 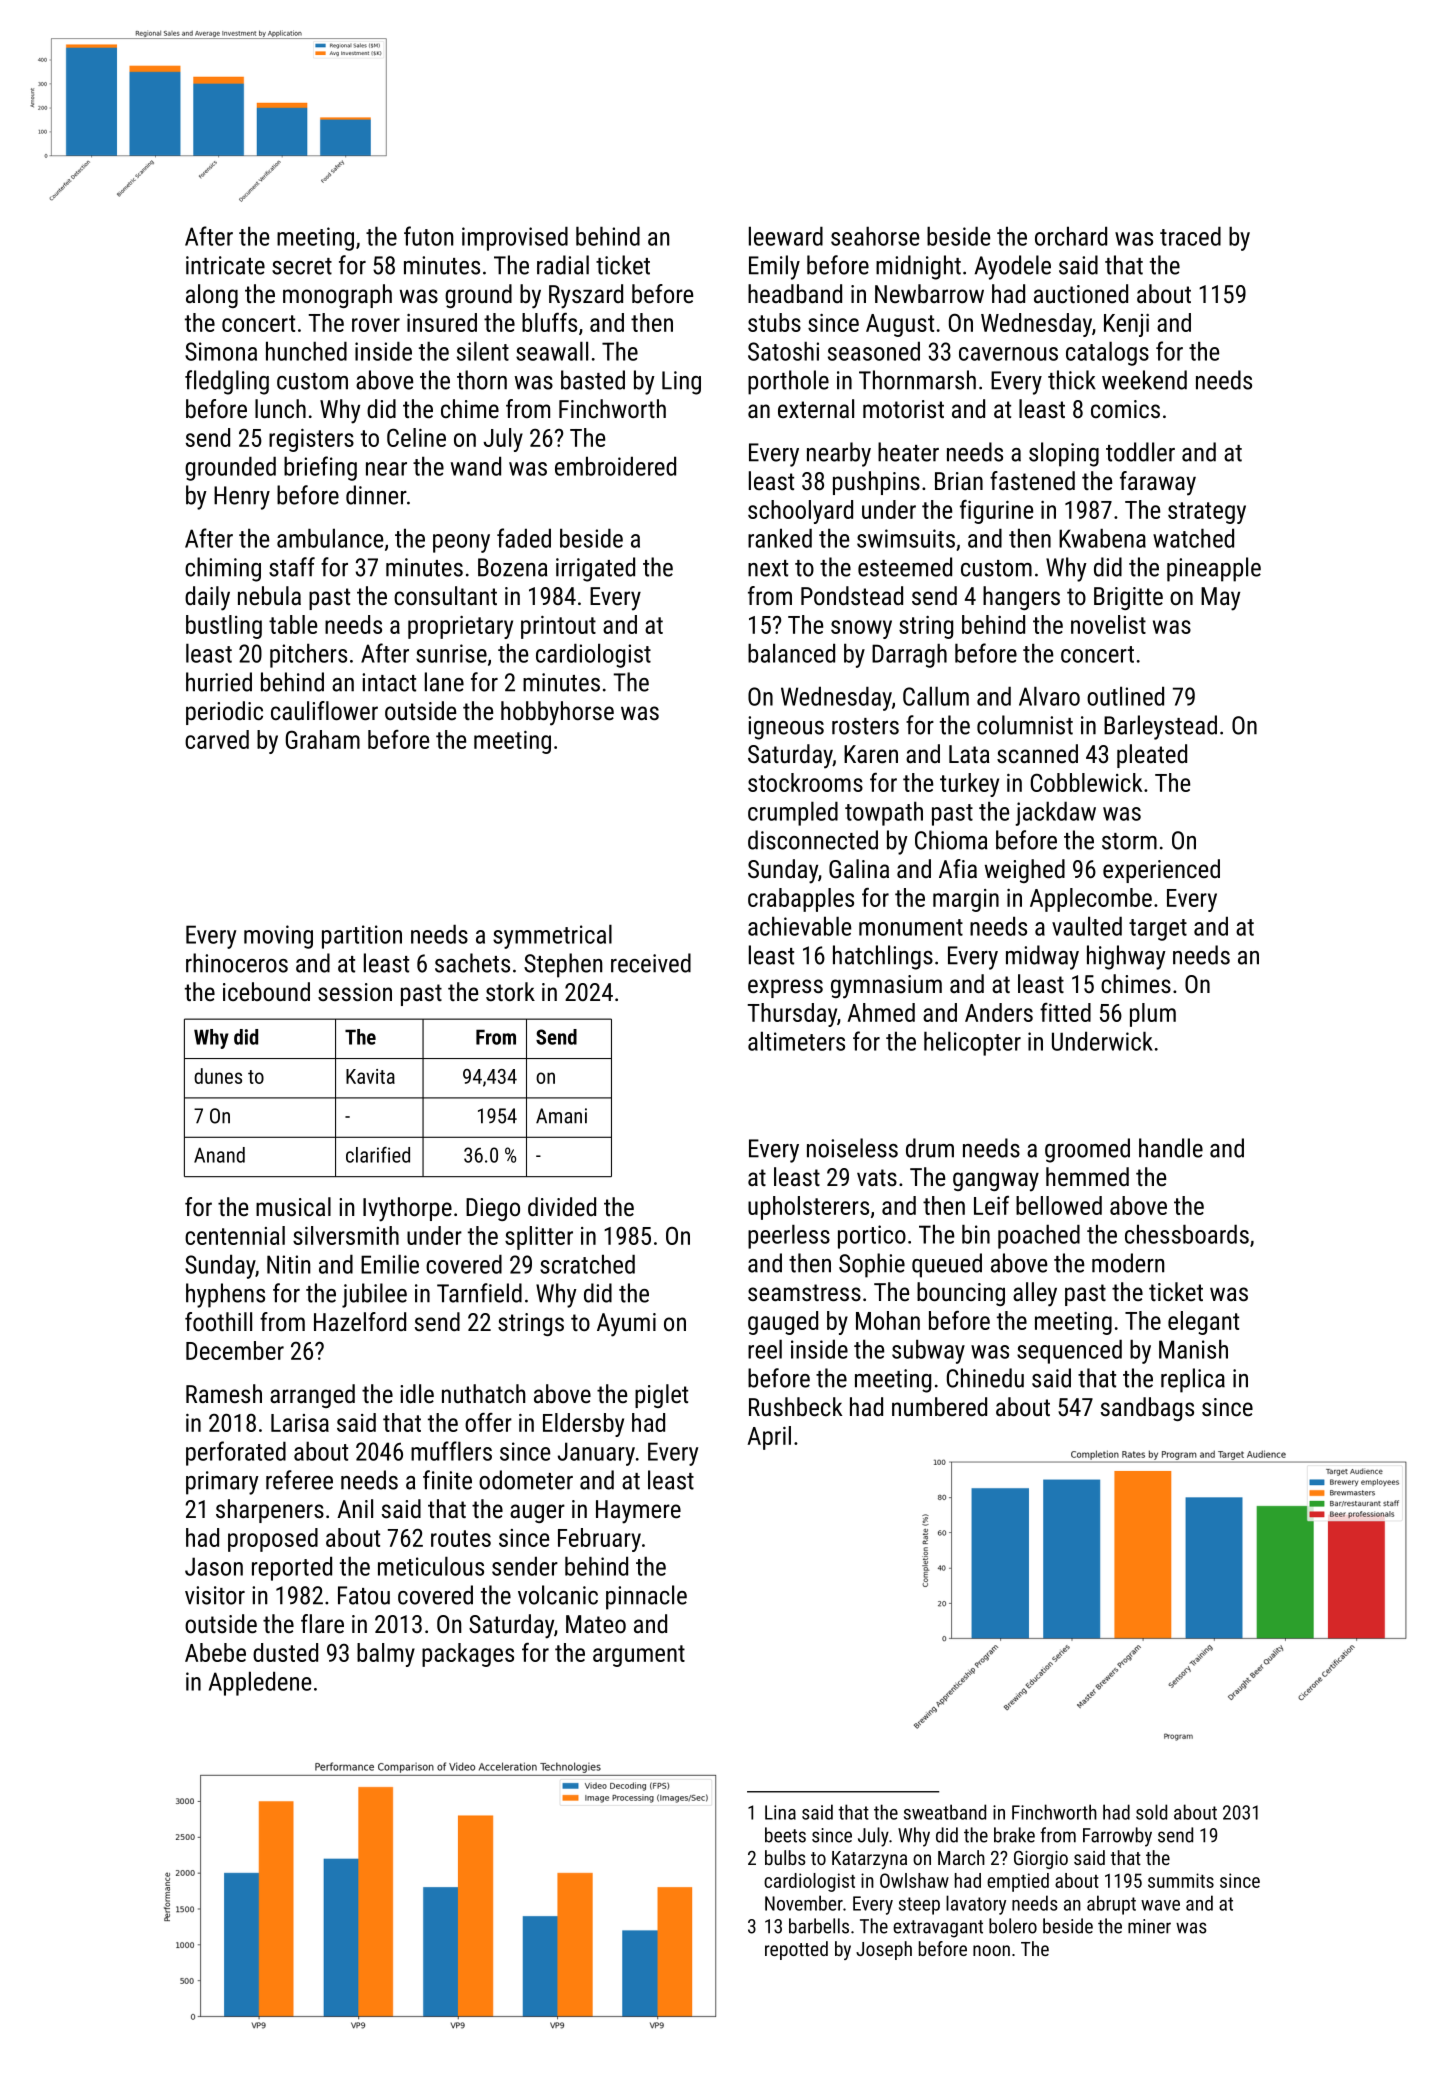 I want to click on packages, so click(x=468, y=1655).
